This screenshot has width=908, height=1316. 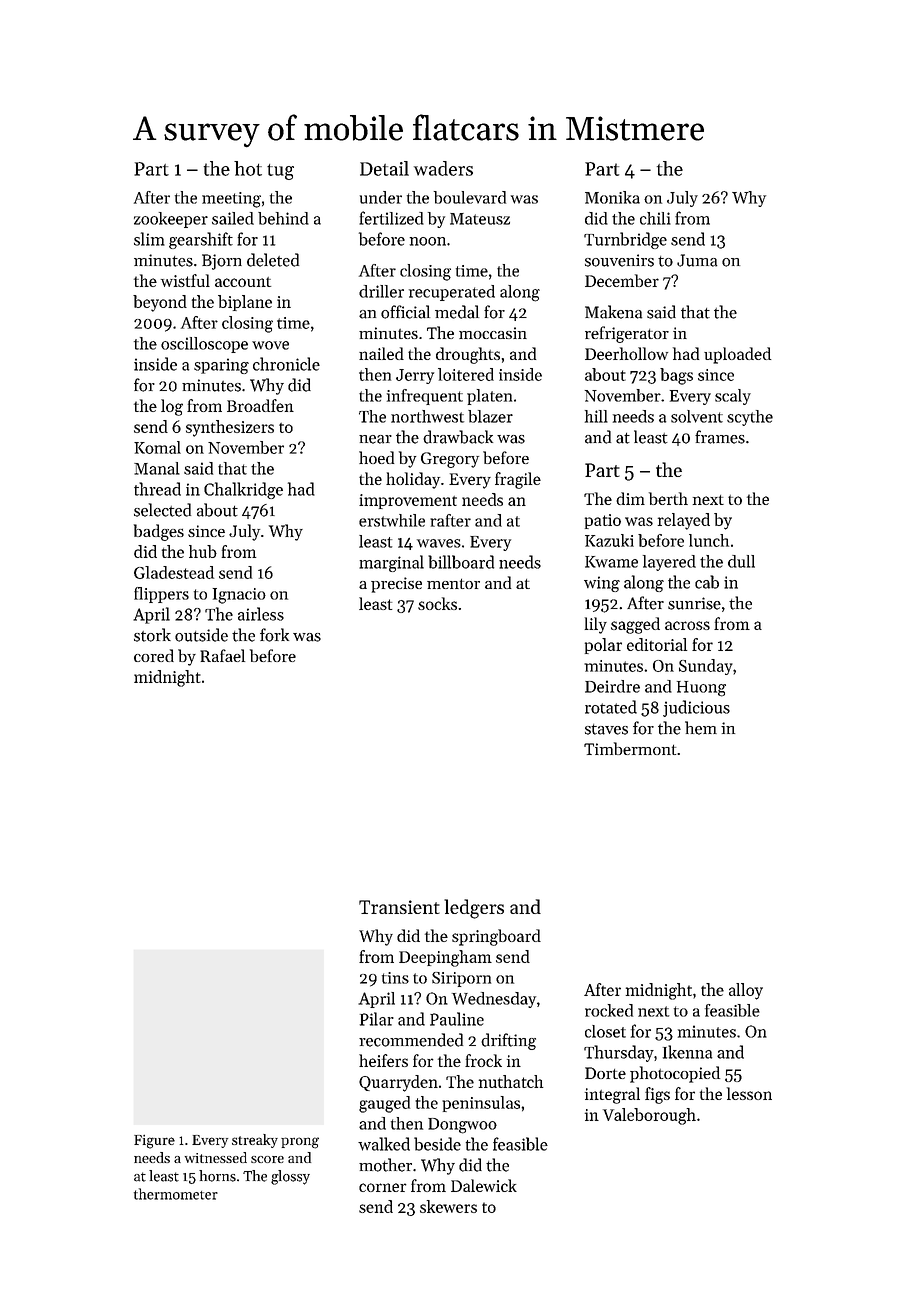 What do you see at coordinates (741, 561) in the screenshot?
I see `dull` at bounding box center [741, 561].
